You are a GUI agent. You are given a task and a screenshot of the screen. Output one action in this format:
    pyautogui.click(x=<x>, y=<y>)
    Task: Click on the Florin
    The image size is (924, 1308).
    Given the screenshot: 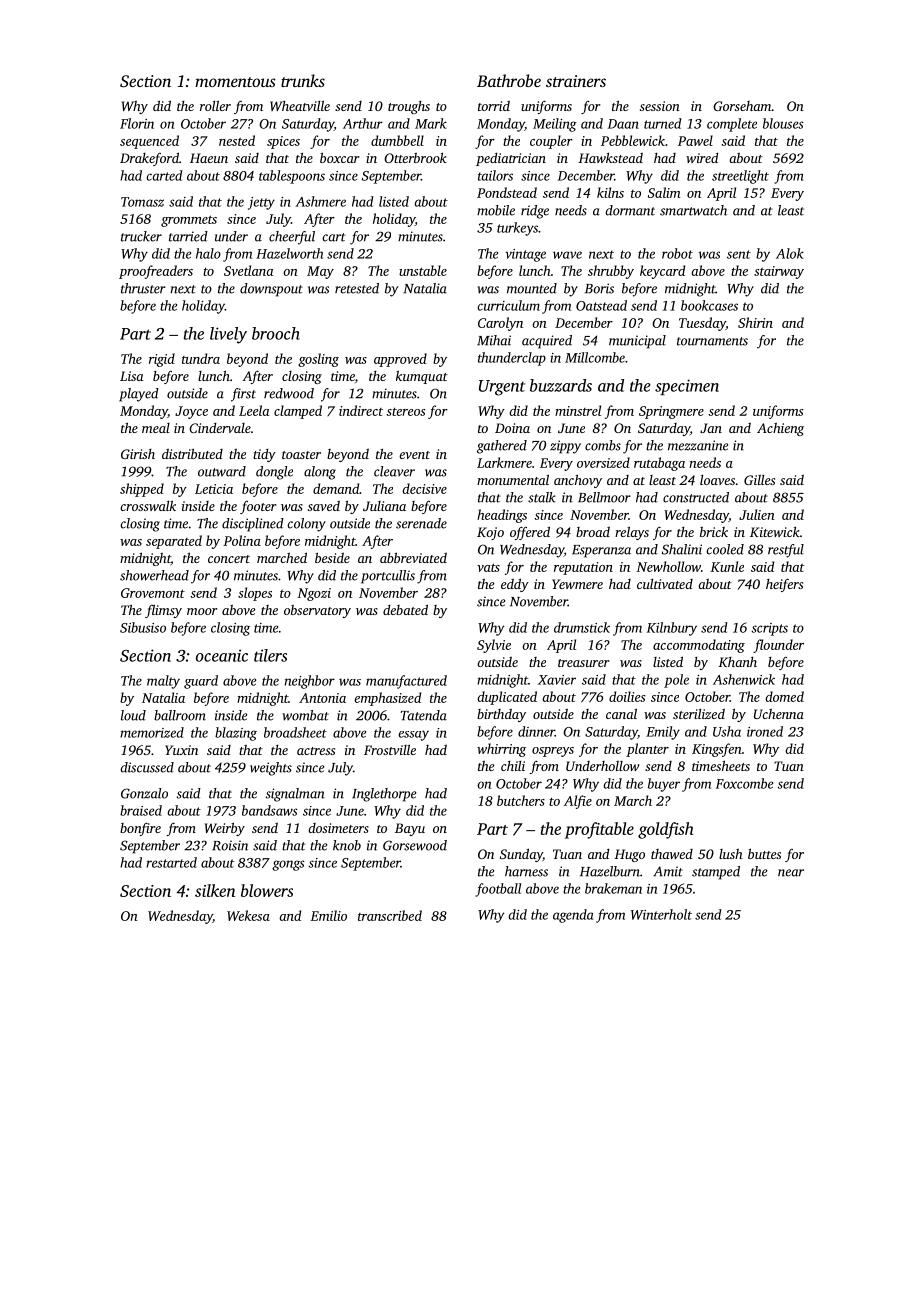 What is the action you would take?
    pyautogui.click(x=137, y=123)
